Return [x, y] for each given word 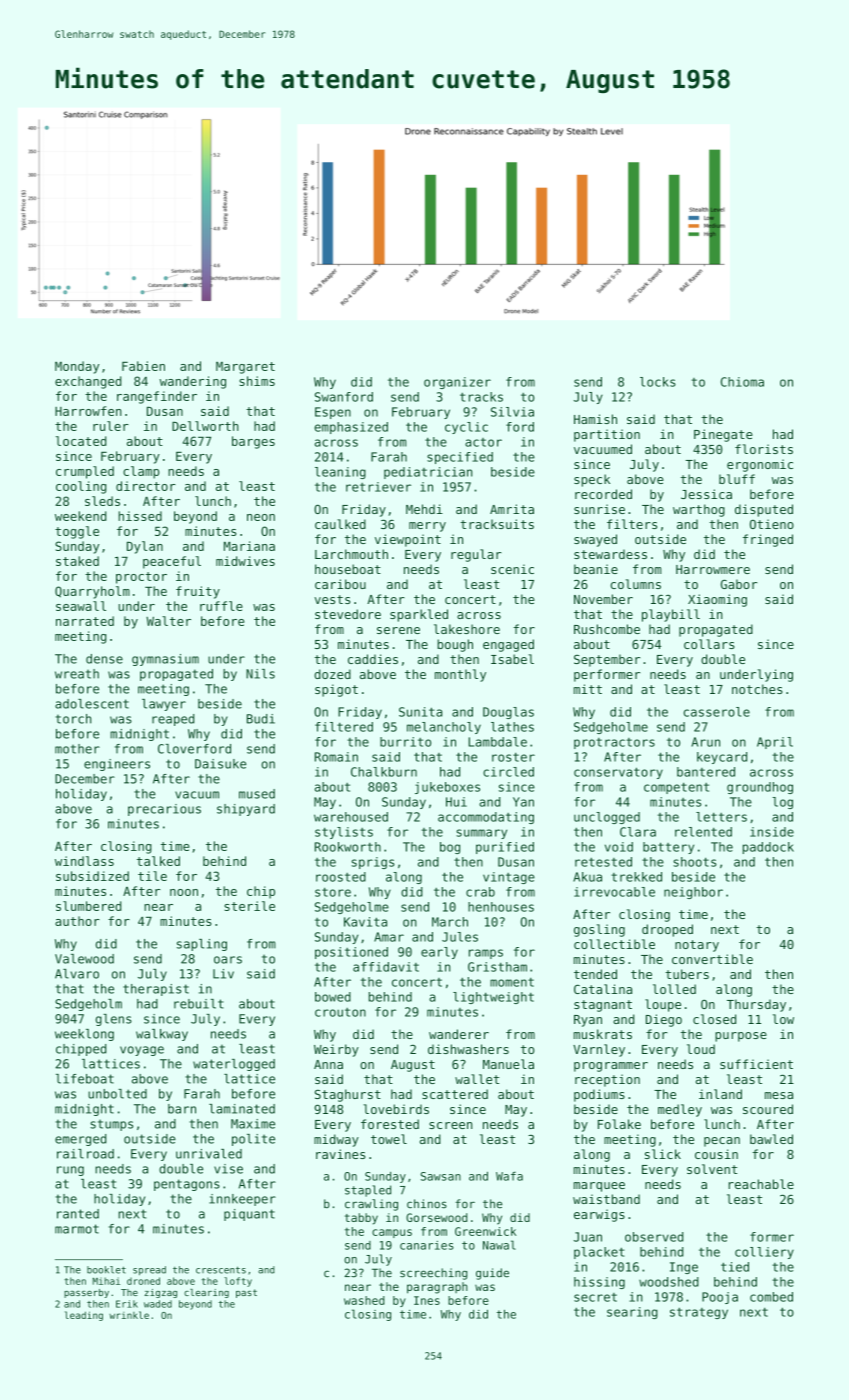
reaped [173, 720]
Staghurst [348, 1095]
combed [771, 1297]
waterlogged [234, 1065]
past [246, 1293]
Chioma [742, 382]
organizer [457, 383]
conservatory [618, 773]
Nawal [499, 1245]
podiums [599, 1095]
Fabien [143, 366]
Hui [456, 802]
